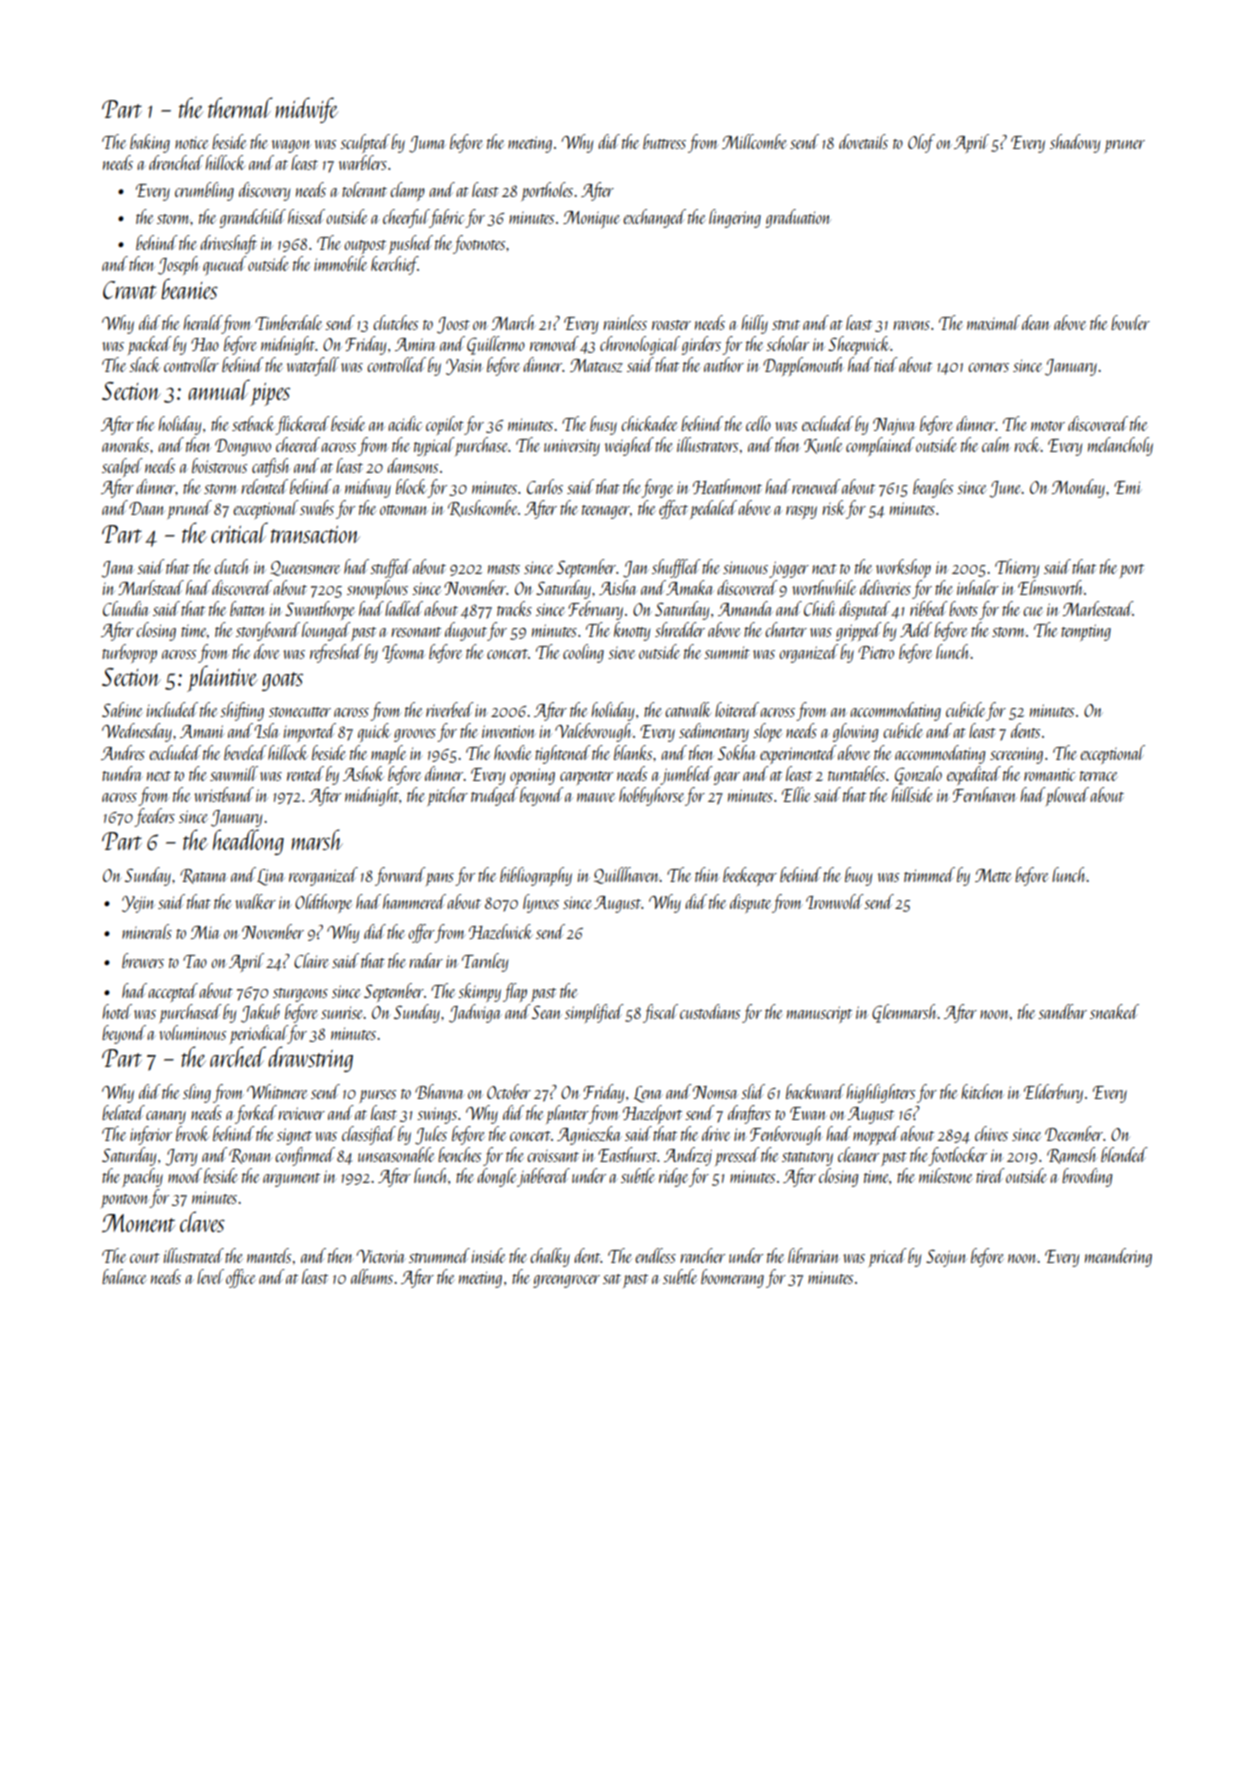 This page has width=1258, height=1779. What do you see at coordinates (835, 901) in the page?
I see `Ironwold` at bounding box center [835, 901].
